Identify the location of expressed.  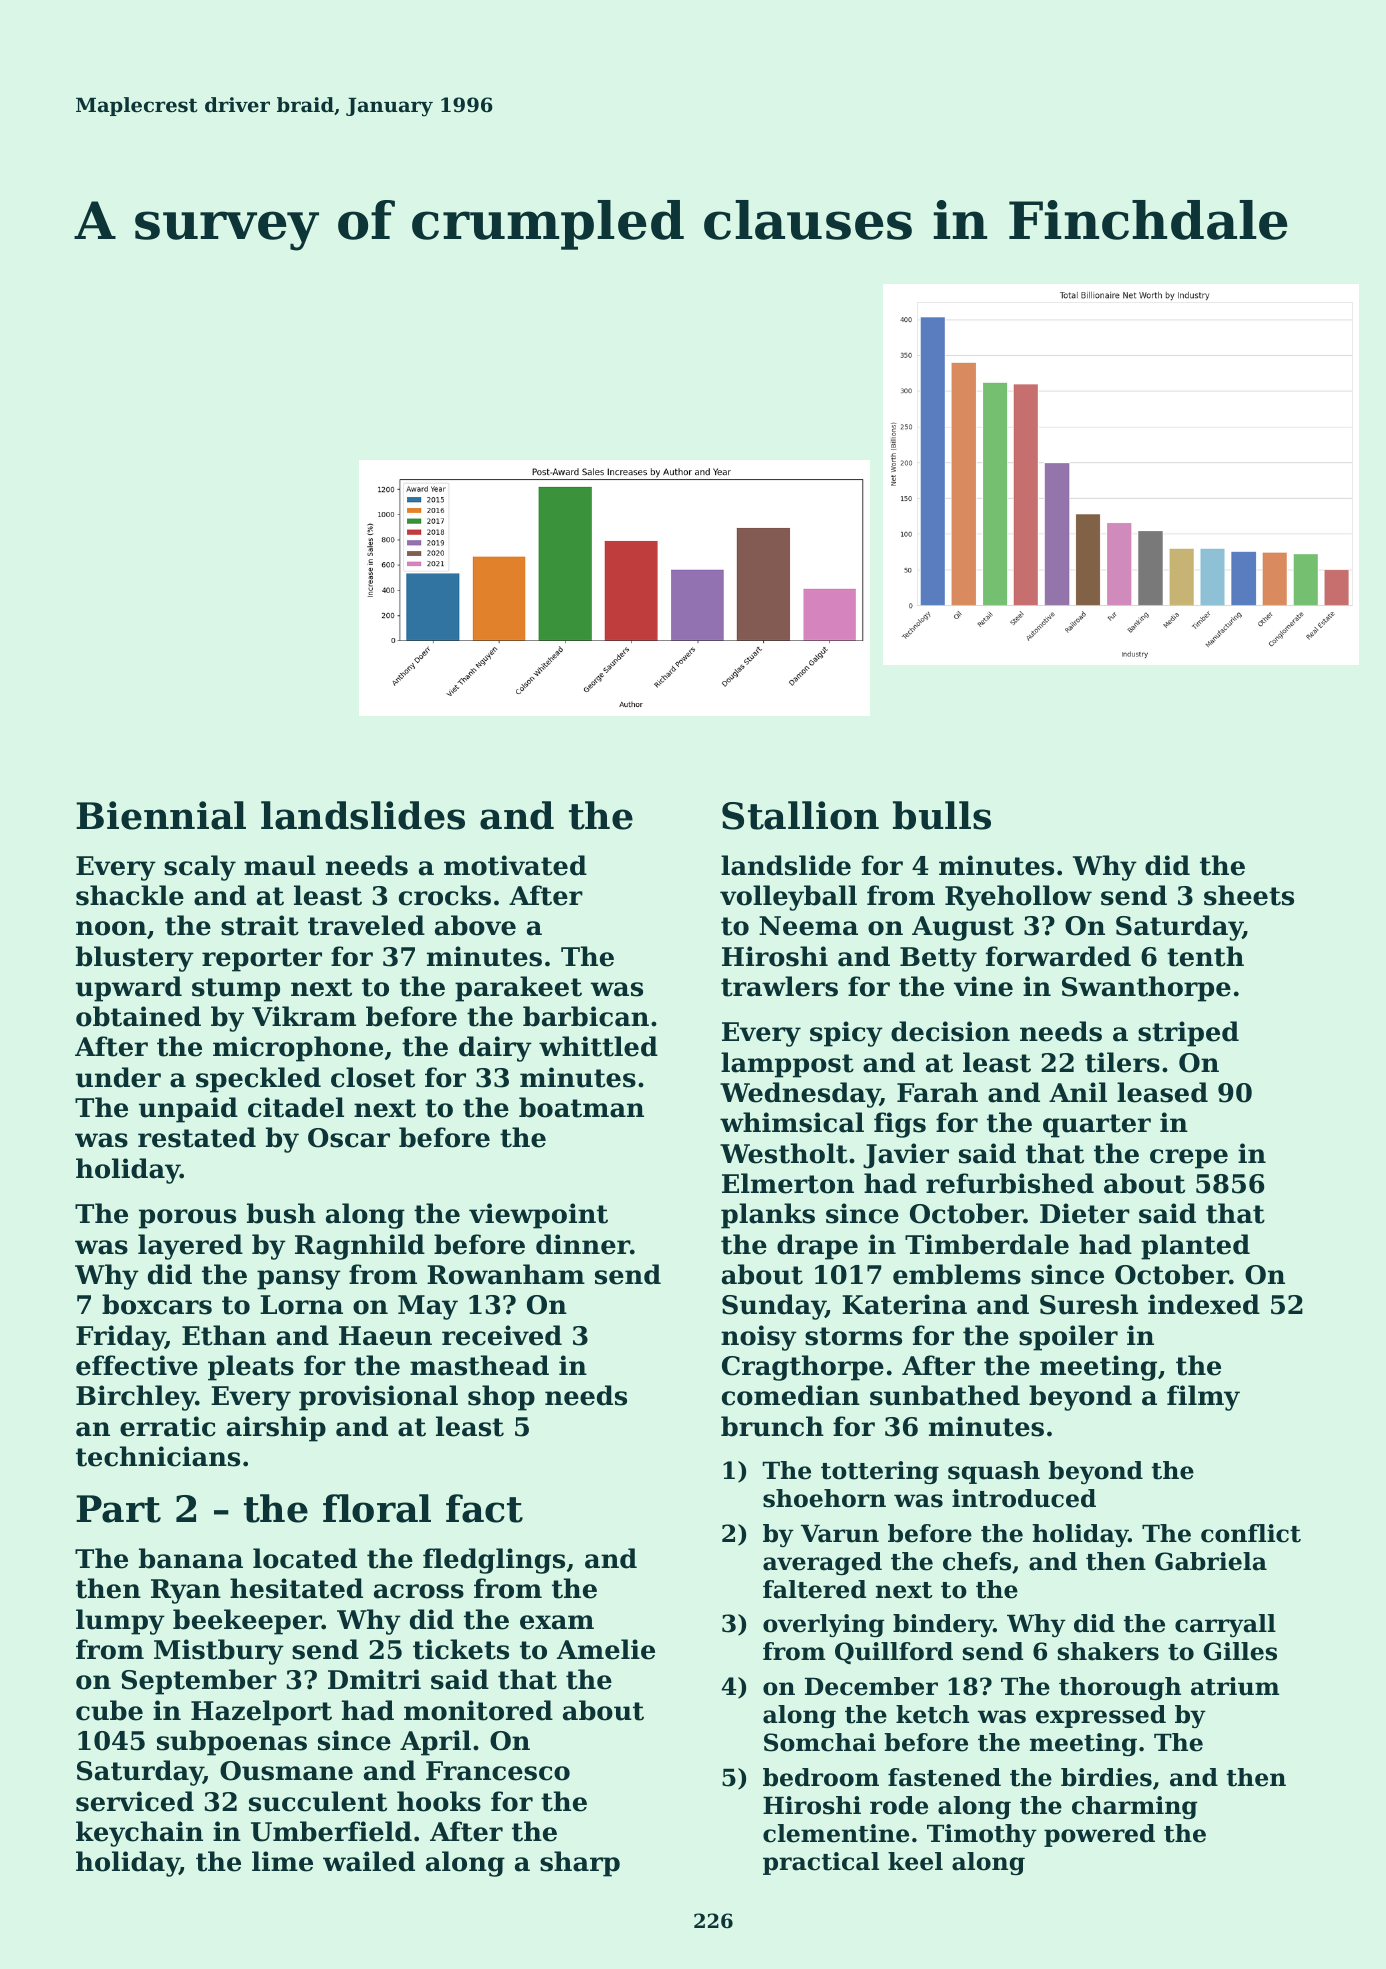
(1101, 1716).
